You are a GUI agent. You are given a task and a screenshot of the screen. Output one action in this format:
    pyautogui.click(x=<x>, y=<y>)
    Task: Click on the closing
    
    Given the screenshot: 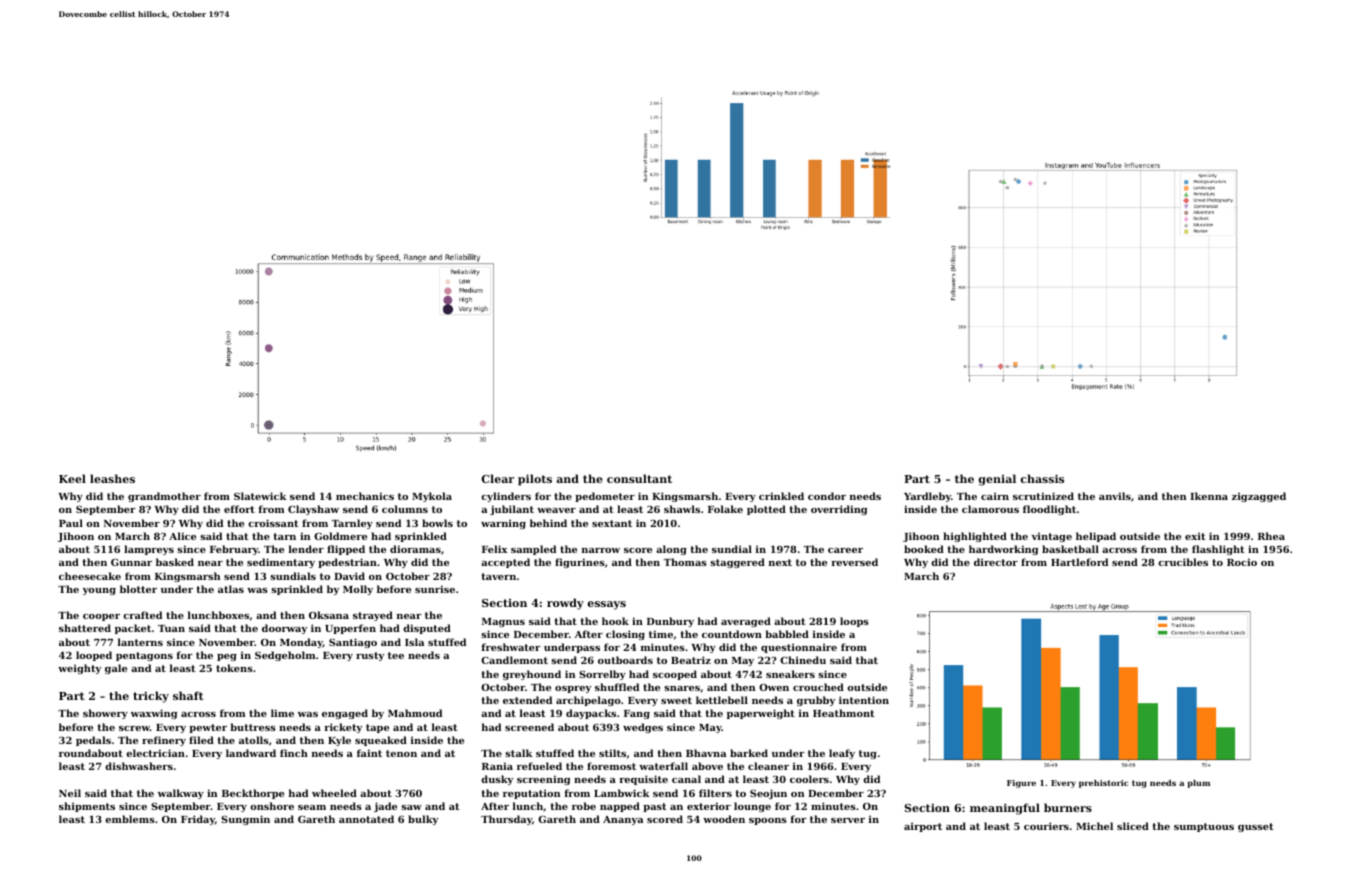 What is the action you would take?
    pyautogui.click(x=625, y=635)
